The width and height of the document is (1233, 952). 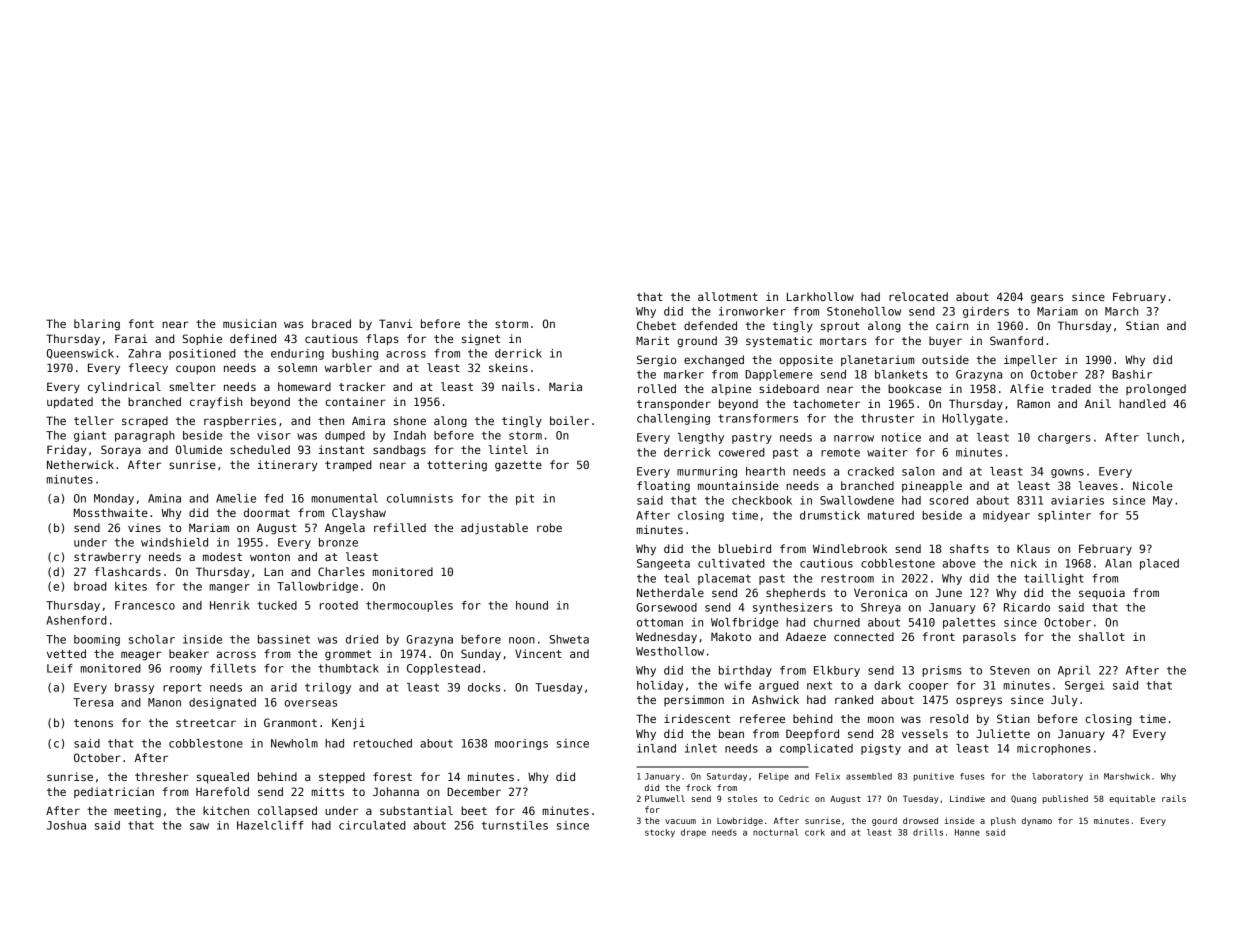 I want to click on handled, so click(x=1142, y=403).
